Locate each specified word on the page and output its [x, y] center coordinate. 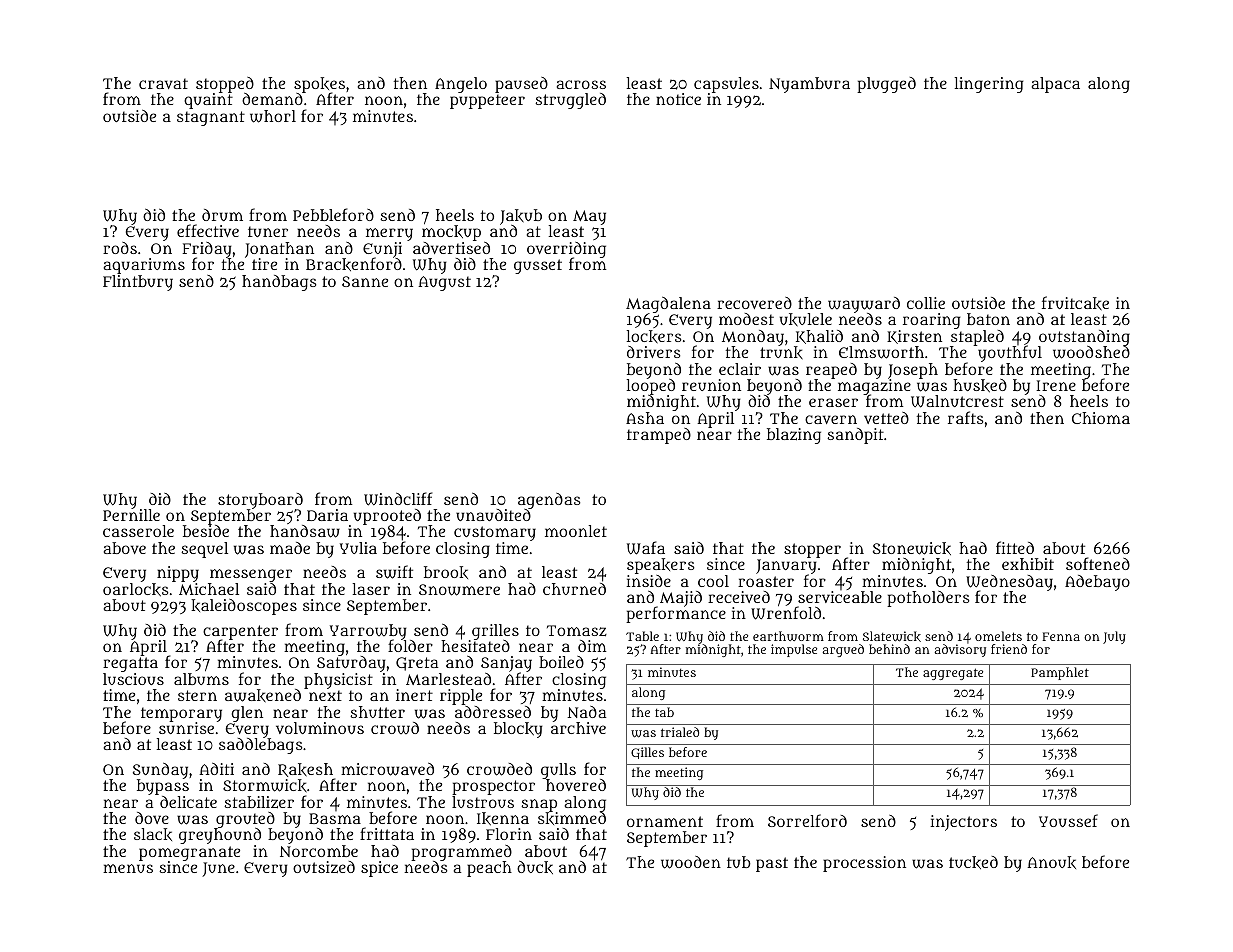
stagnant [211, 118]
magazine [874, 387]
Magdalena [668, 305]
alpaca [1055, 85]
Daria [327, 515]
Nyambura [809, 85]
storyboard [260, 501]
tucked [973, 862]
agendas [549, 501]
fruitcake [1075, 303]
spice [379, 869]
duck [535, 867]
